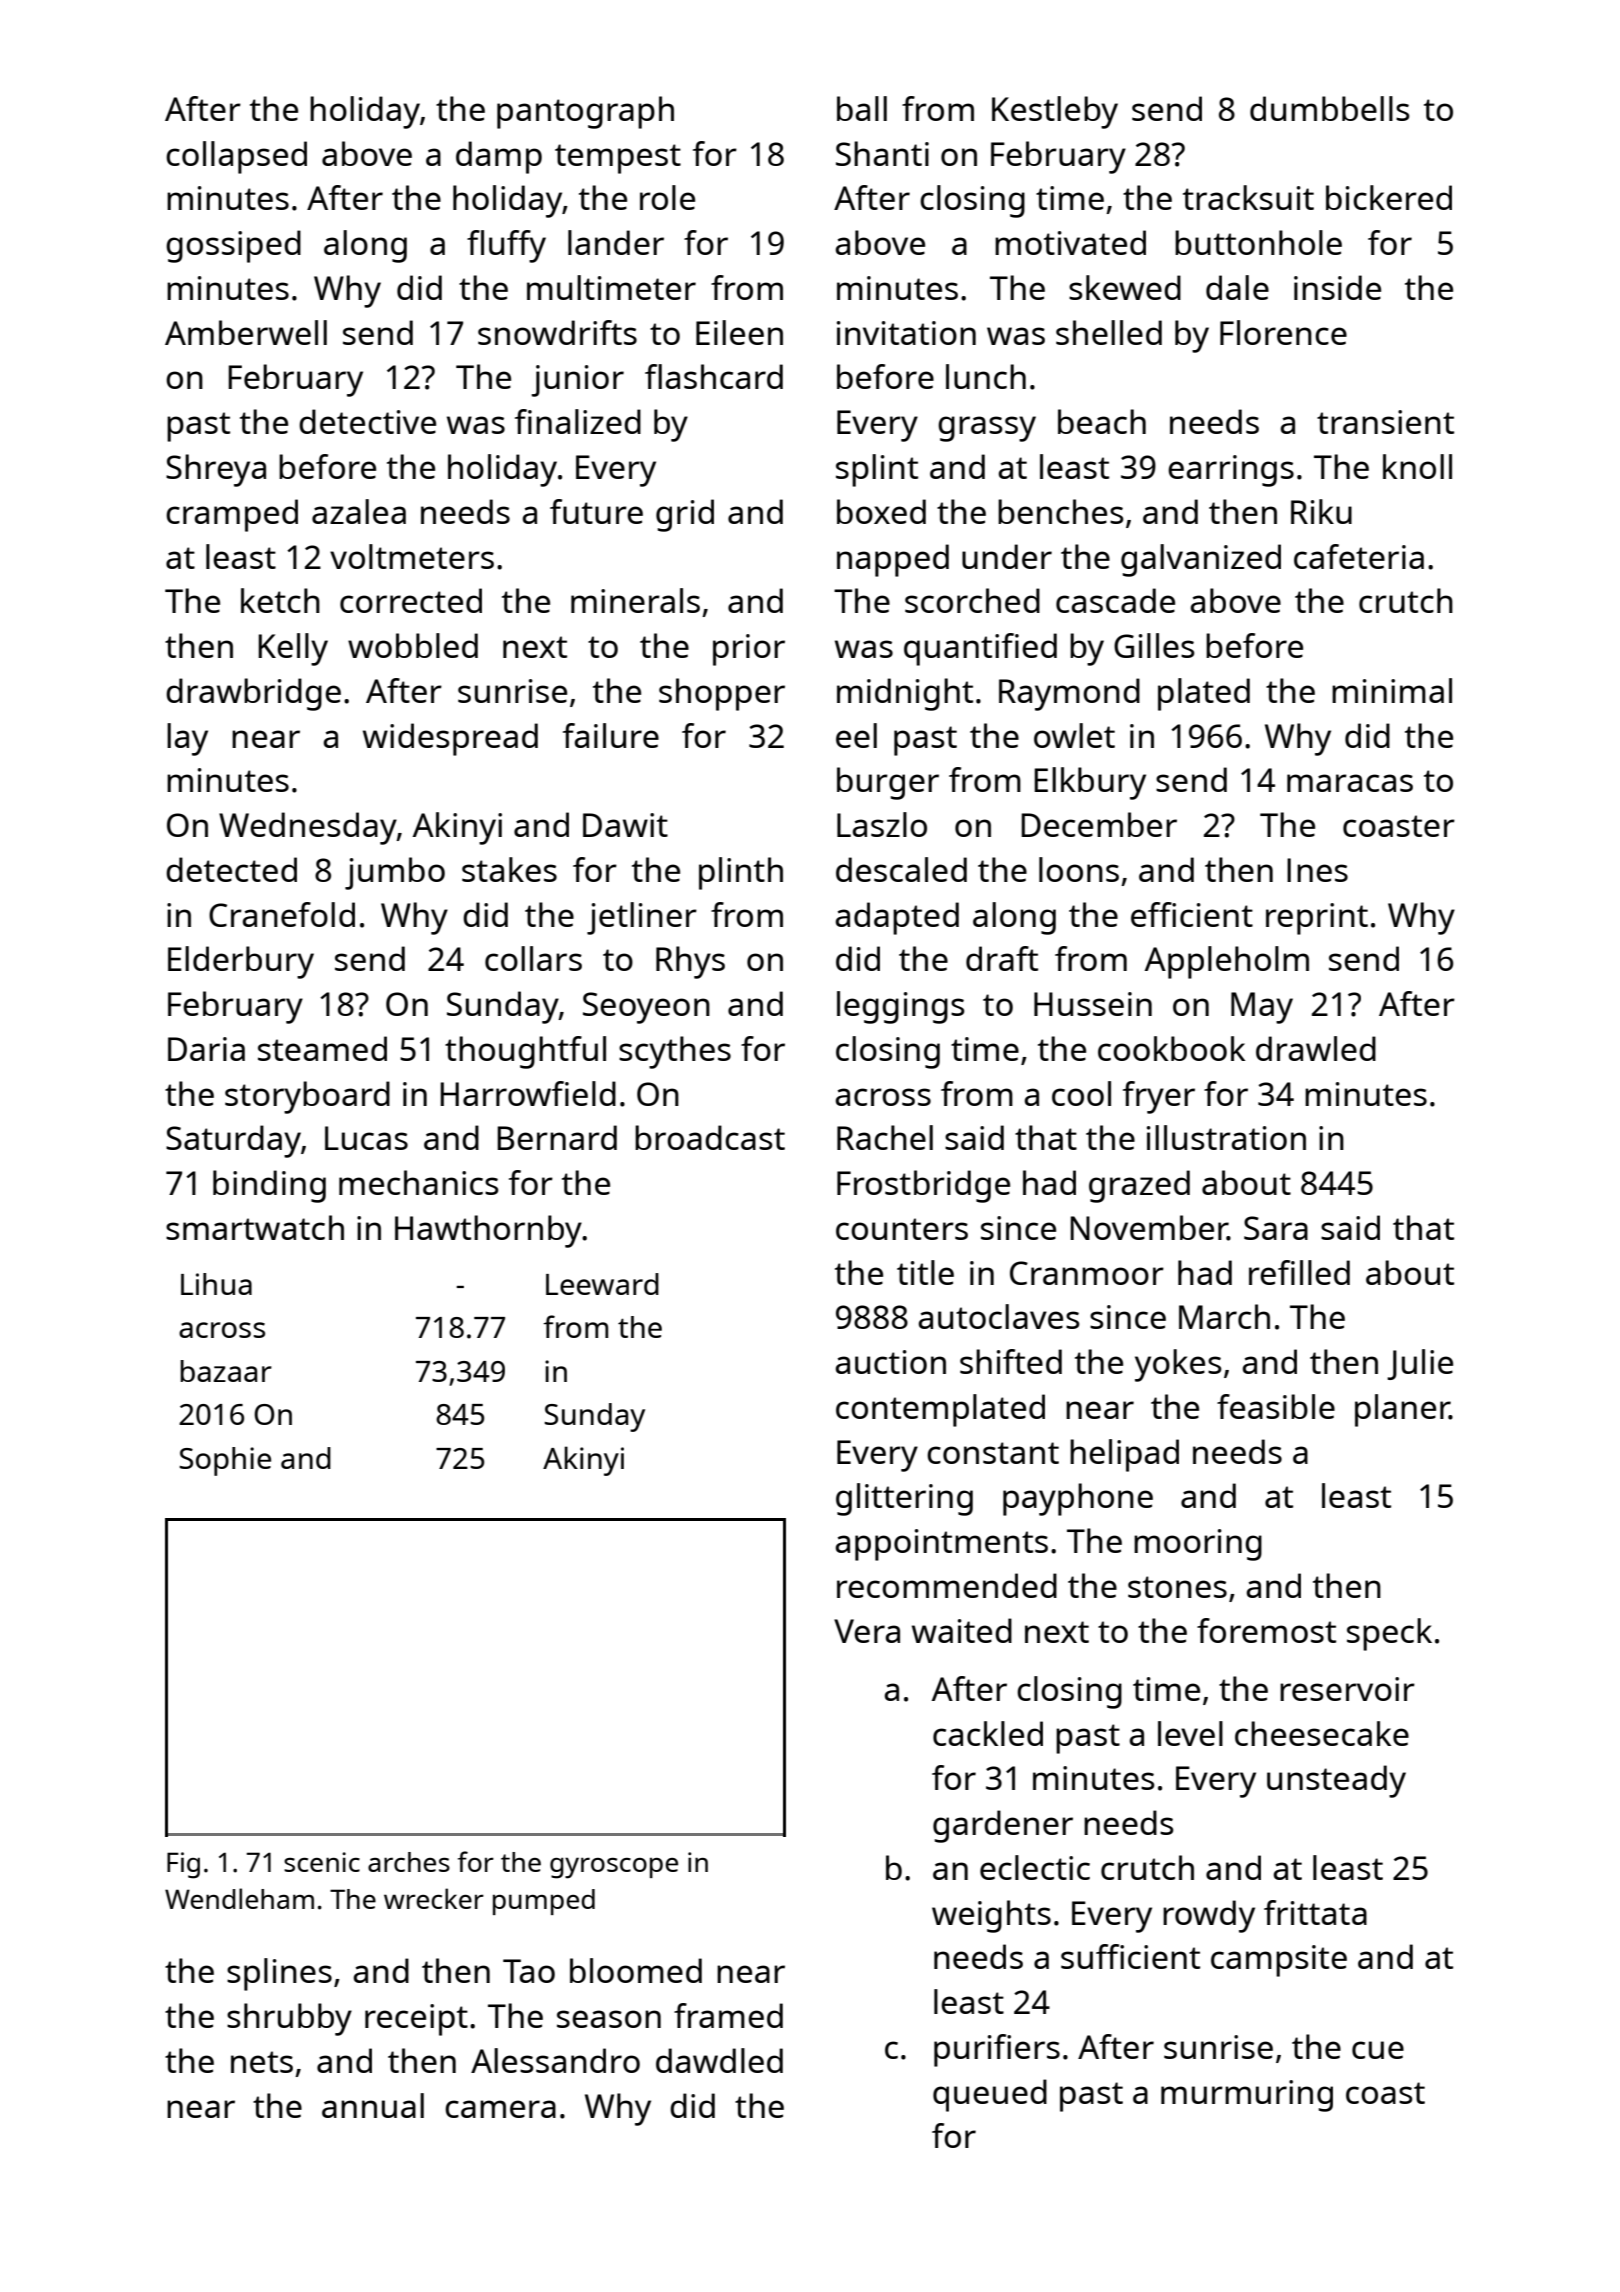 The width and height of the page is (1620, 2292). I want to click on Sophie, so click(225, 1461).
